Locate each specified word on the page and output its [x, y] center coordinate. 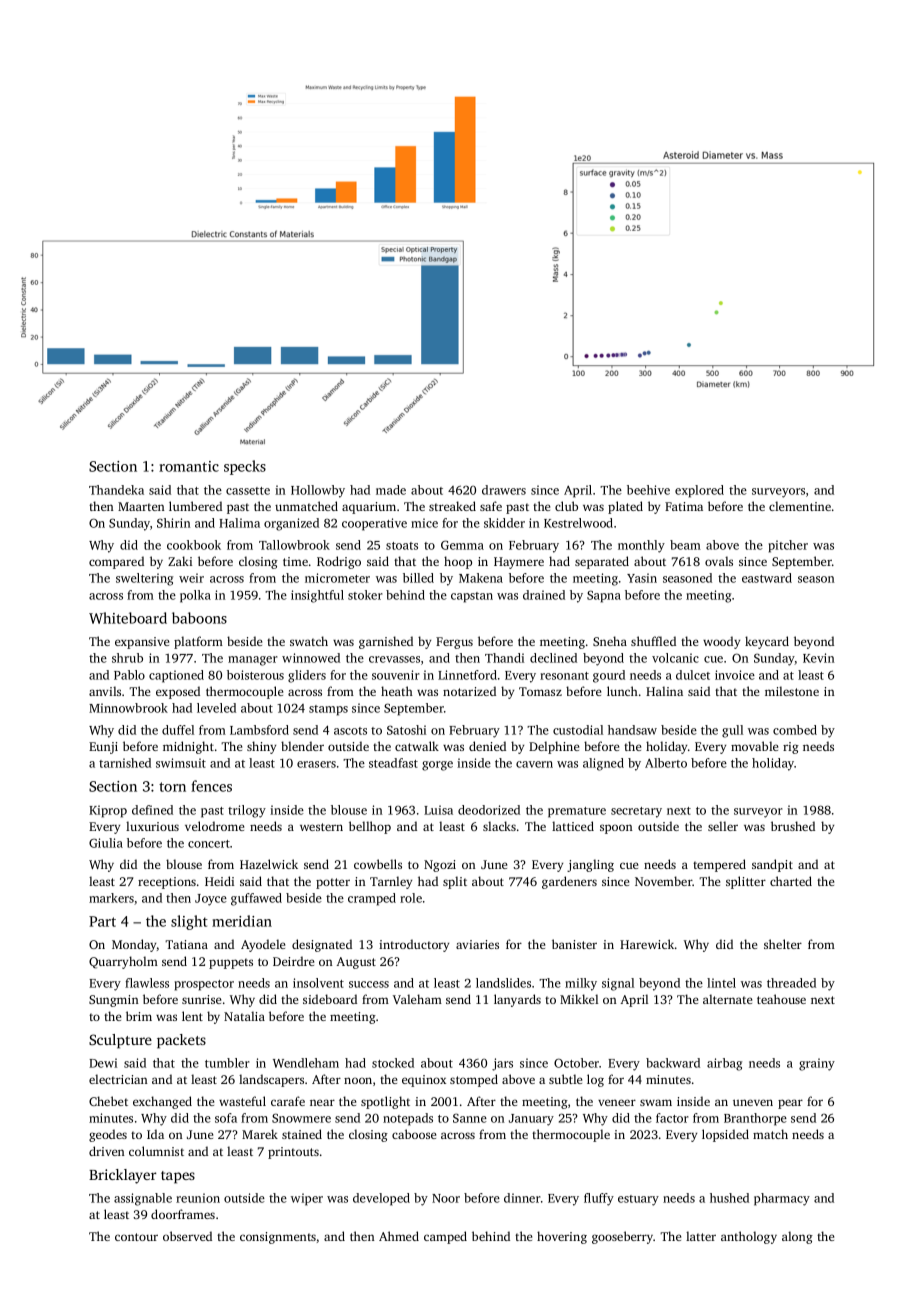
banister [574, 944]
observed [187, 1236]
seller [723, 826]
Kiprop [108, 811]
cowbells [378, 864]
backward [673, 1063]
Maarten [141, 506]
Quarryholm [123, 962]
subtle [565, 1079]
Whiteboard [128, 618]
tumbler [227, 1063]
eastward [767, 578]
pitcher [788, 546]
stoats [402, 546]
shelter [783, 944]
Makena [481, 578]
